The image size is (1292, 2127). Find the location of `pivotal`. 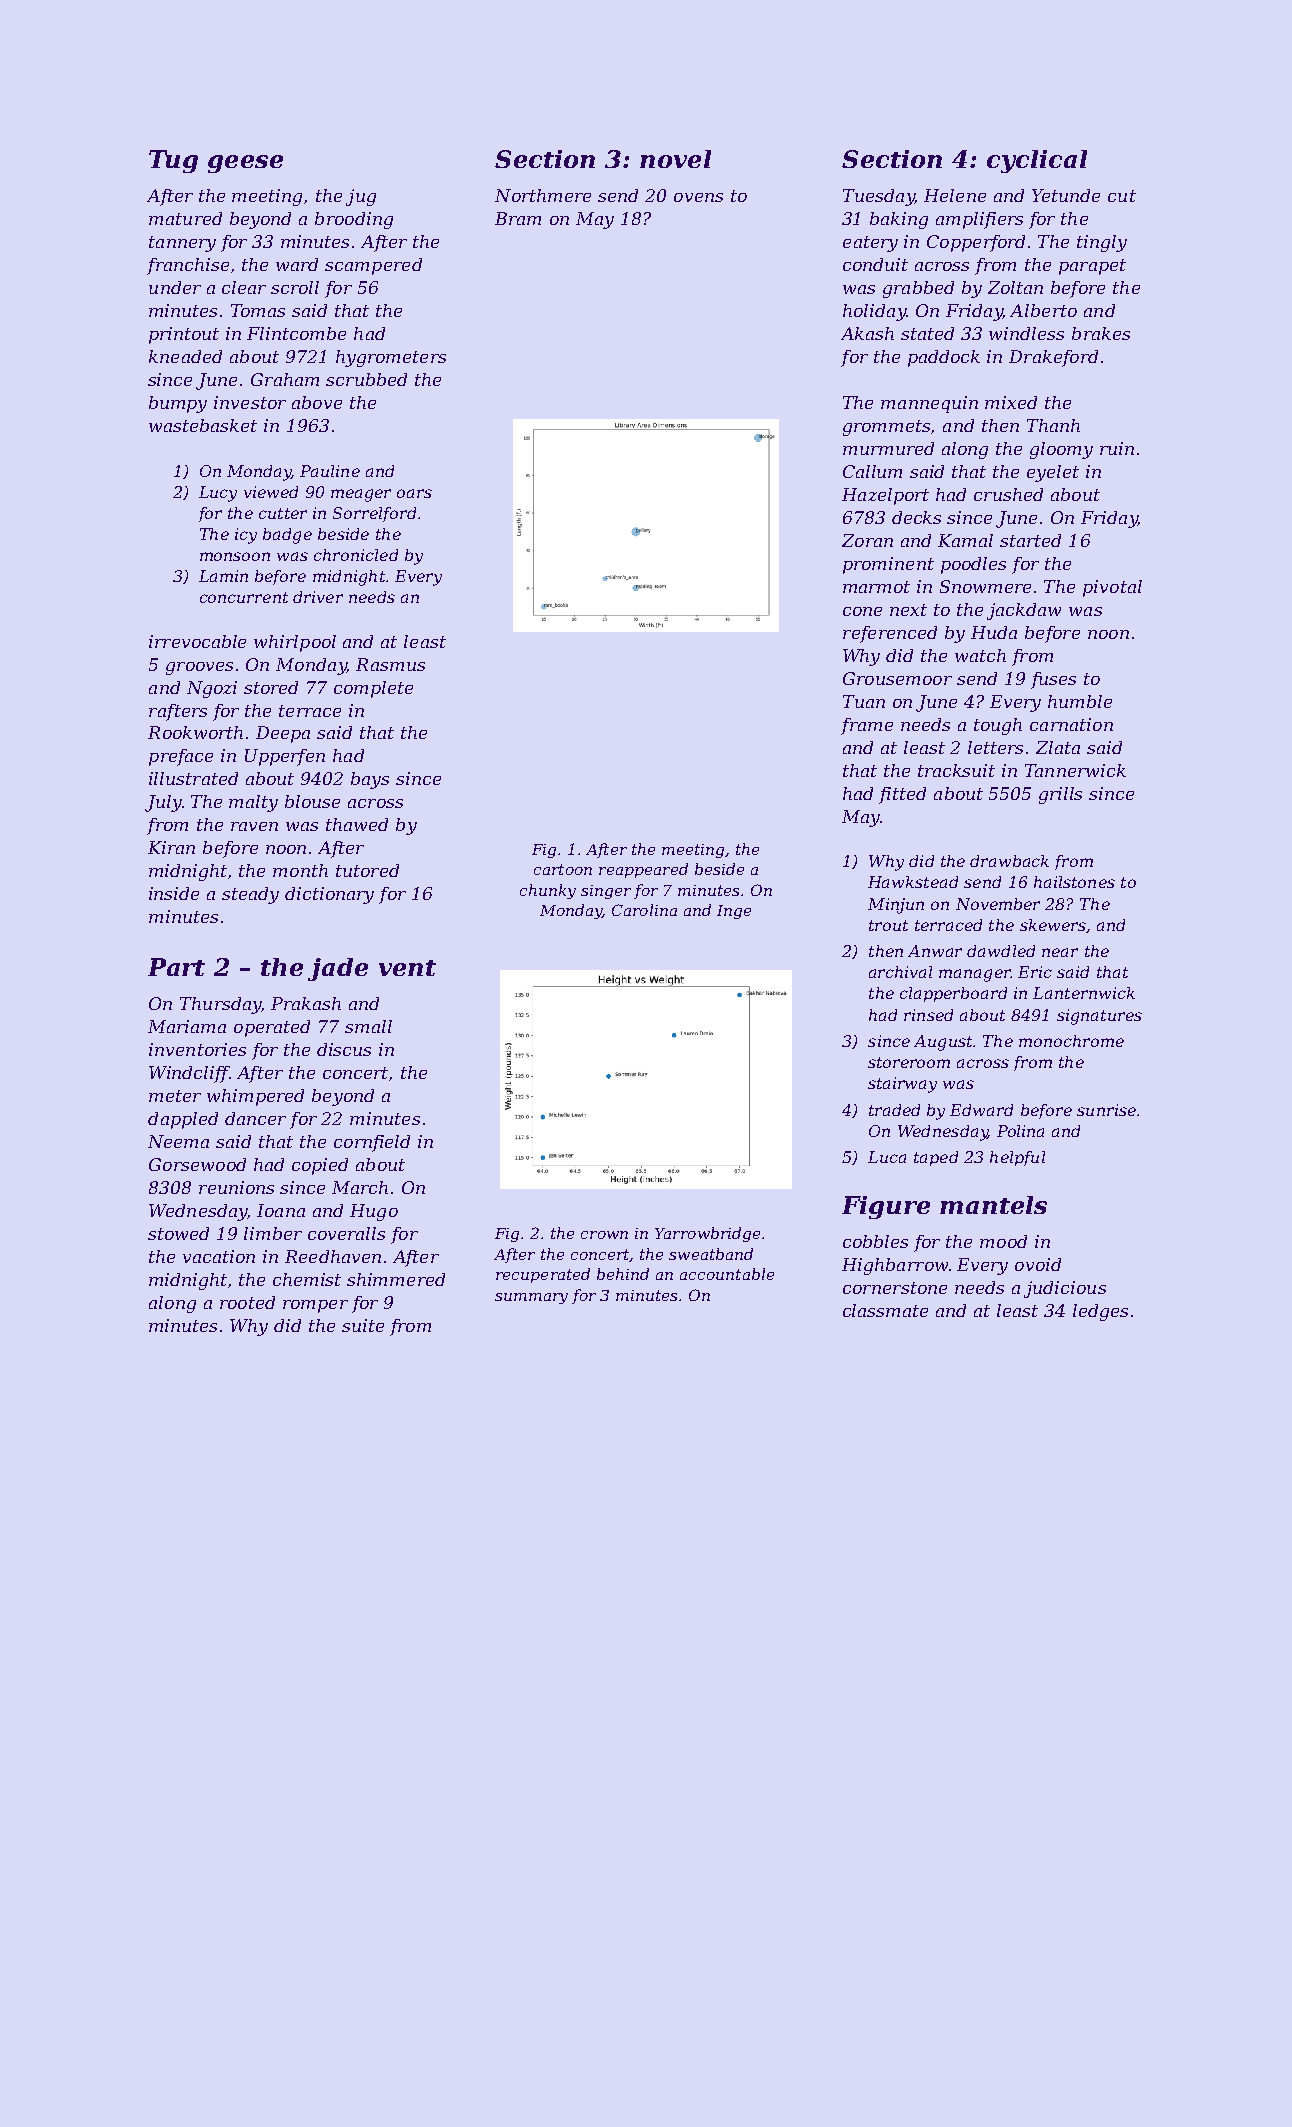

pivotal is located at coordinates (1112, 588).
